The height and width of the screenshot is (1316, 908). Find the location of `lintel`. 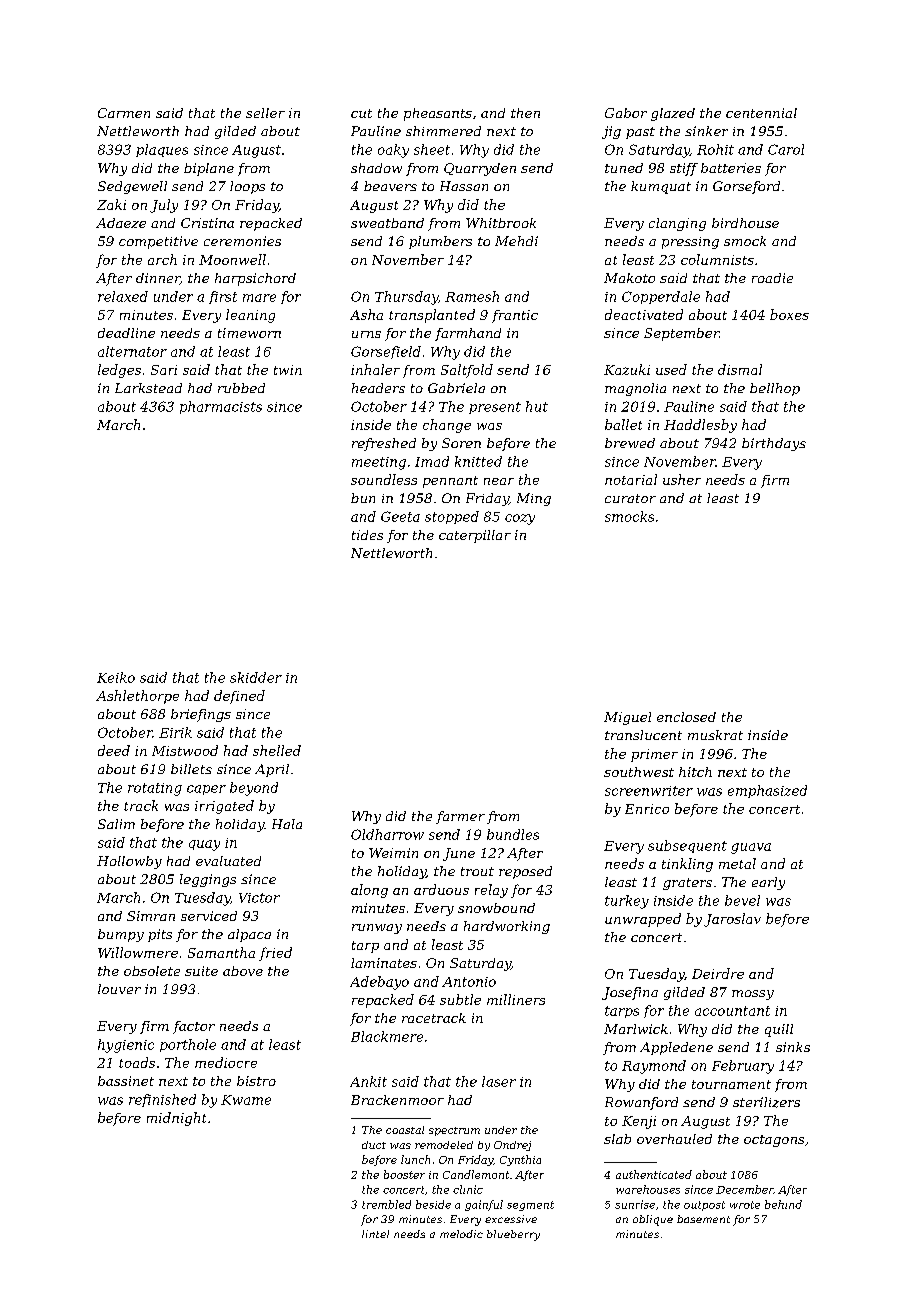

lintel is located at coordinates (375, 1234).
